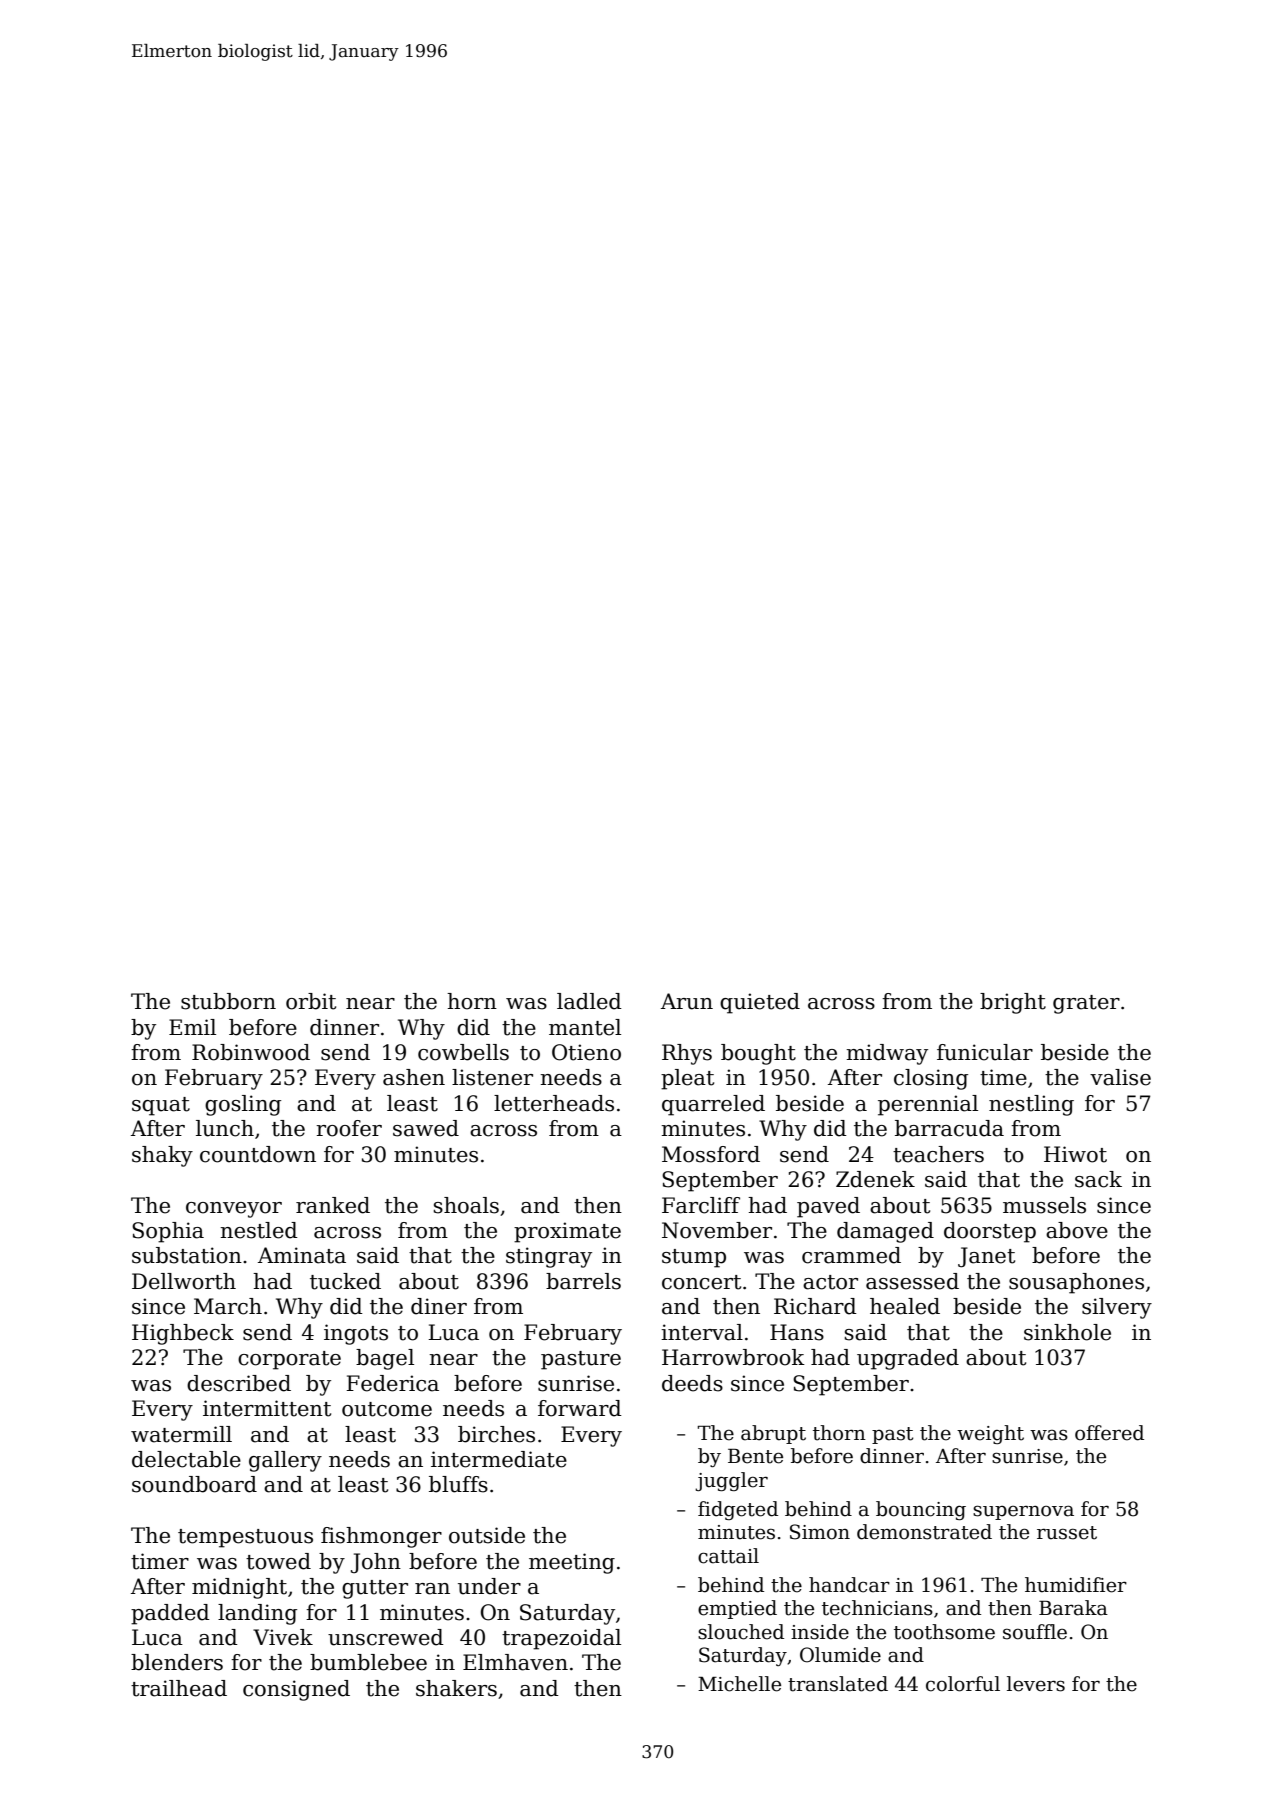  What do you see at coordinates (737, 1609) in the document?
I see `emptied` at bounding box center [737, 1609].
